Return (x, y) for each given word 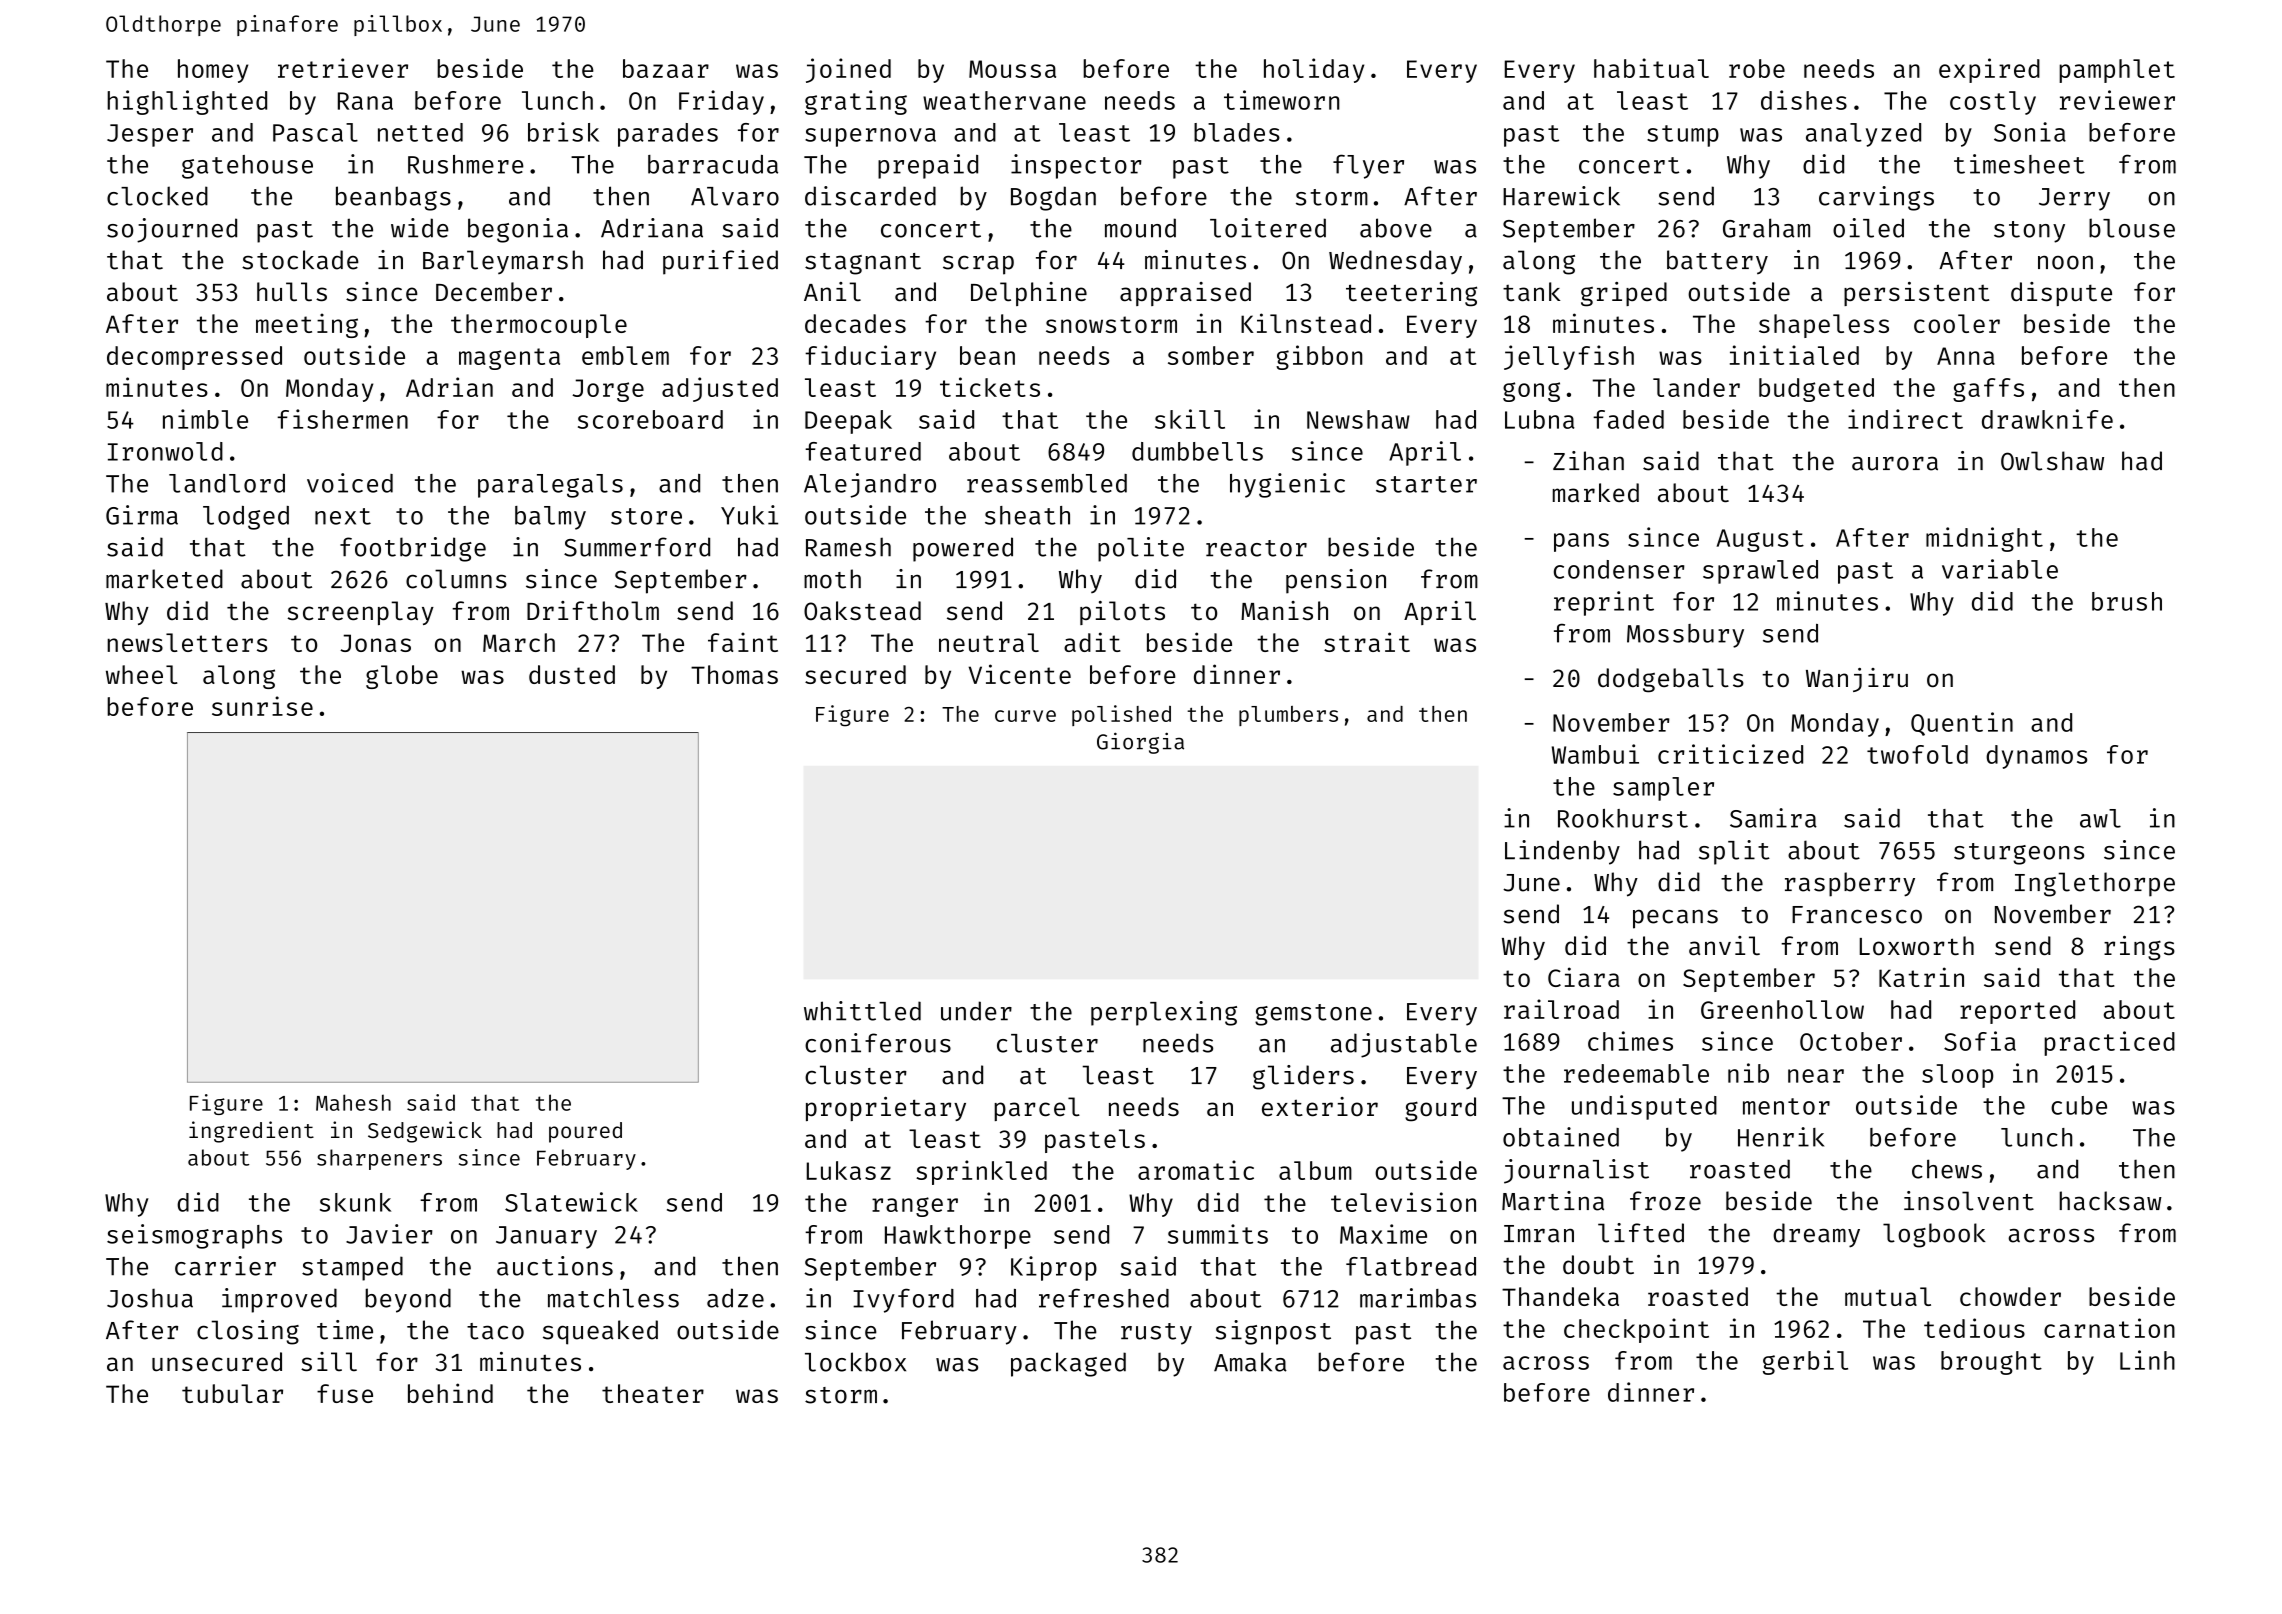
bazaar (666, 68)
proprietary (886, 1109)
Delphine (1029, 294)
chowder (2010, 1296)
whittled (862, 1011)
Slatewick (571, 1202)
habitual (1651, 68)
